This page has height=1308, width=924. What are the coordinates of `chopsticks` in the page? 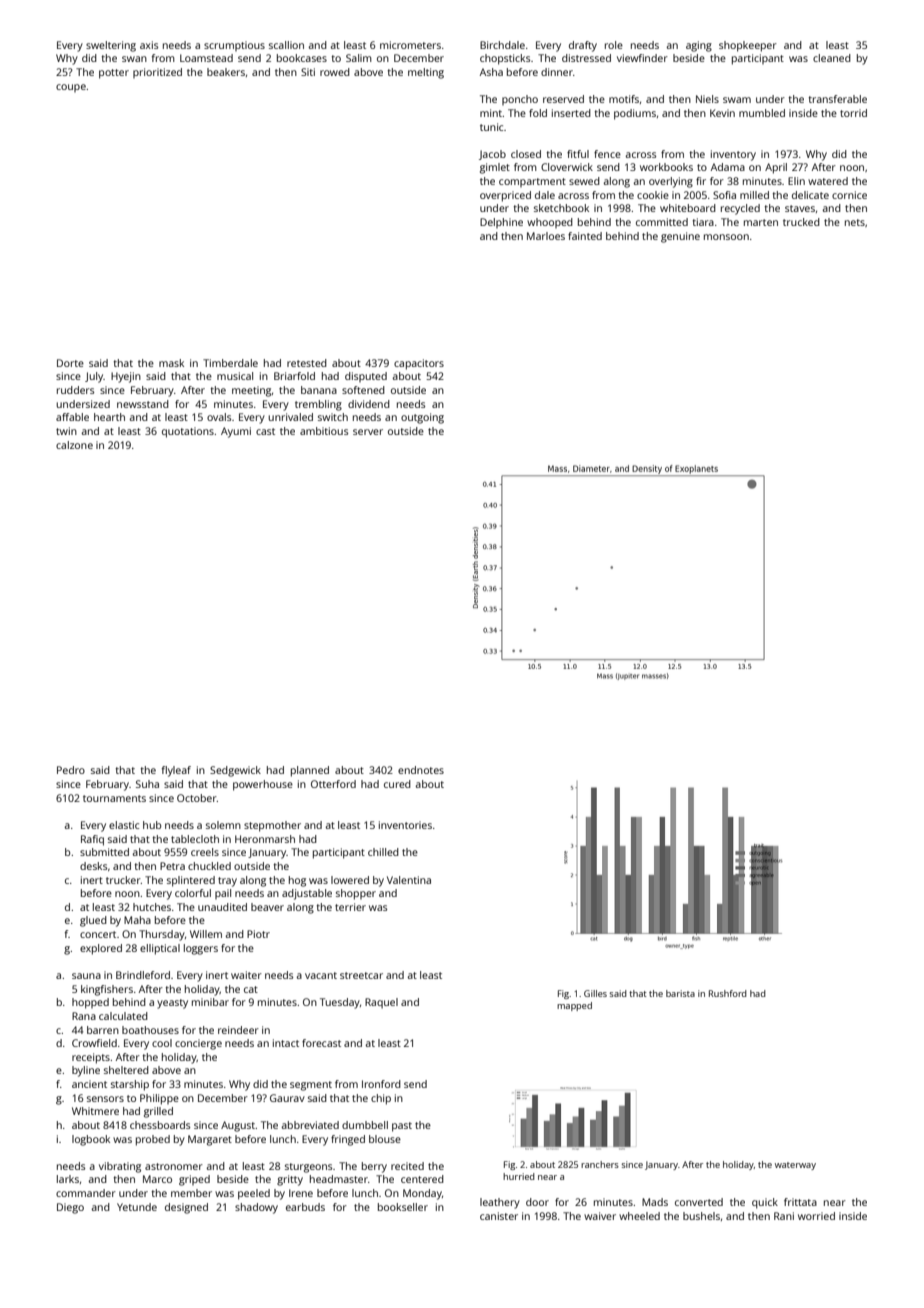 It's located at (505, 59).
